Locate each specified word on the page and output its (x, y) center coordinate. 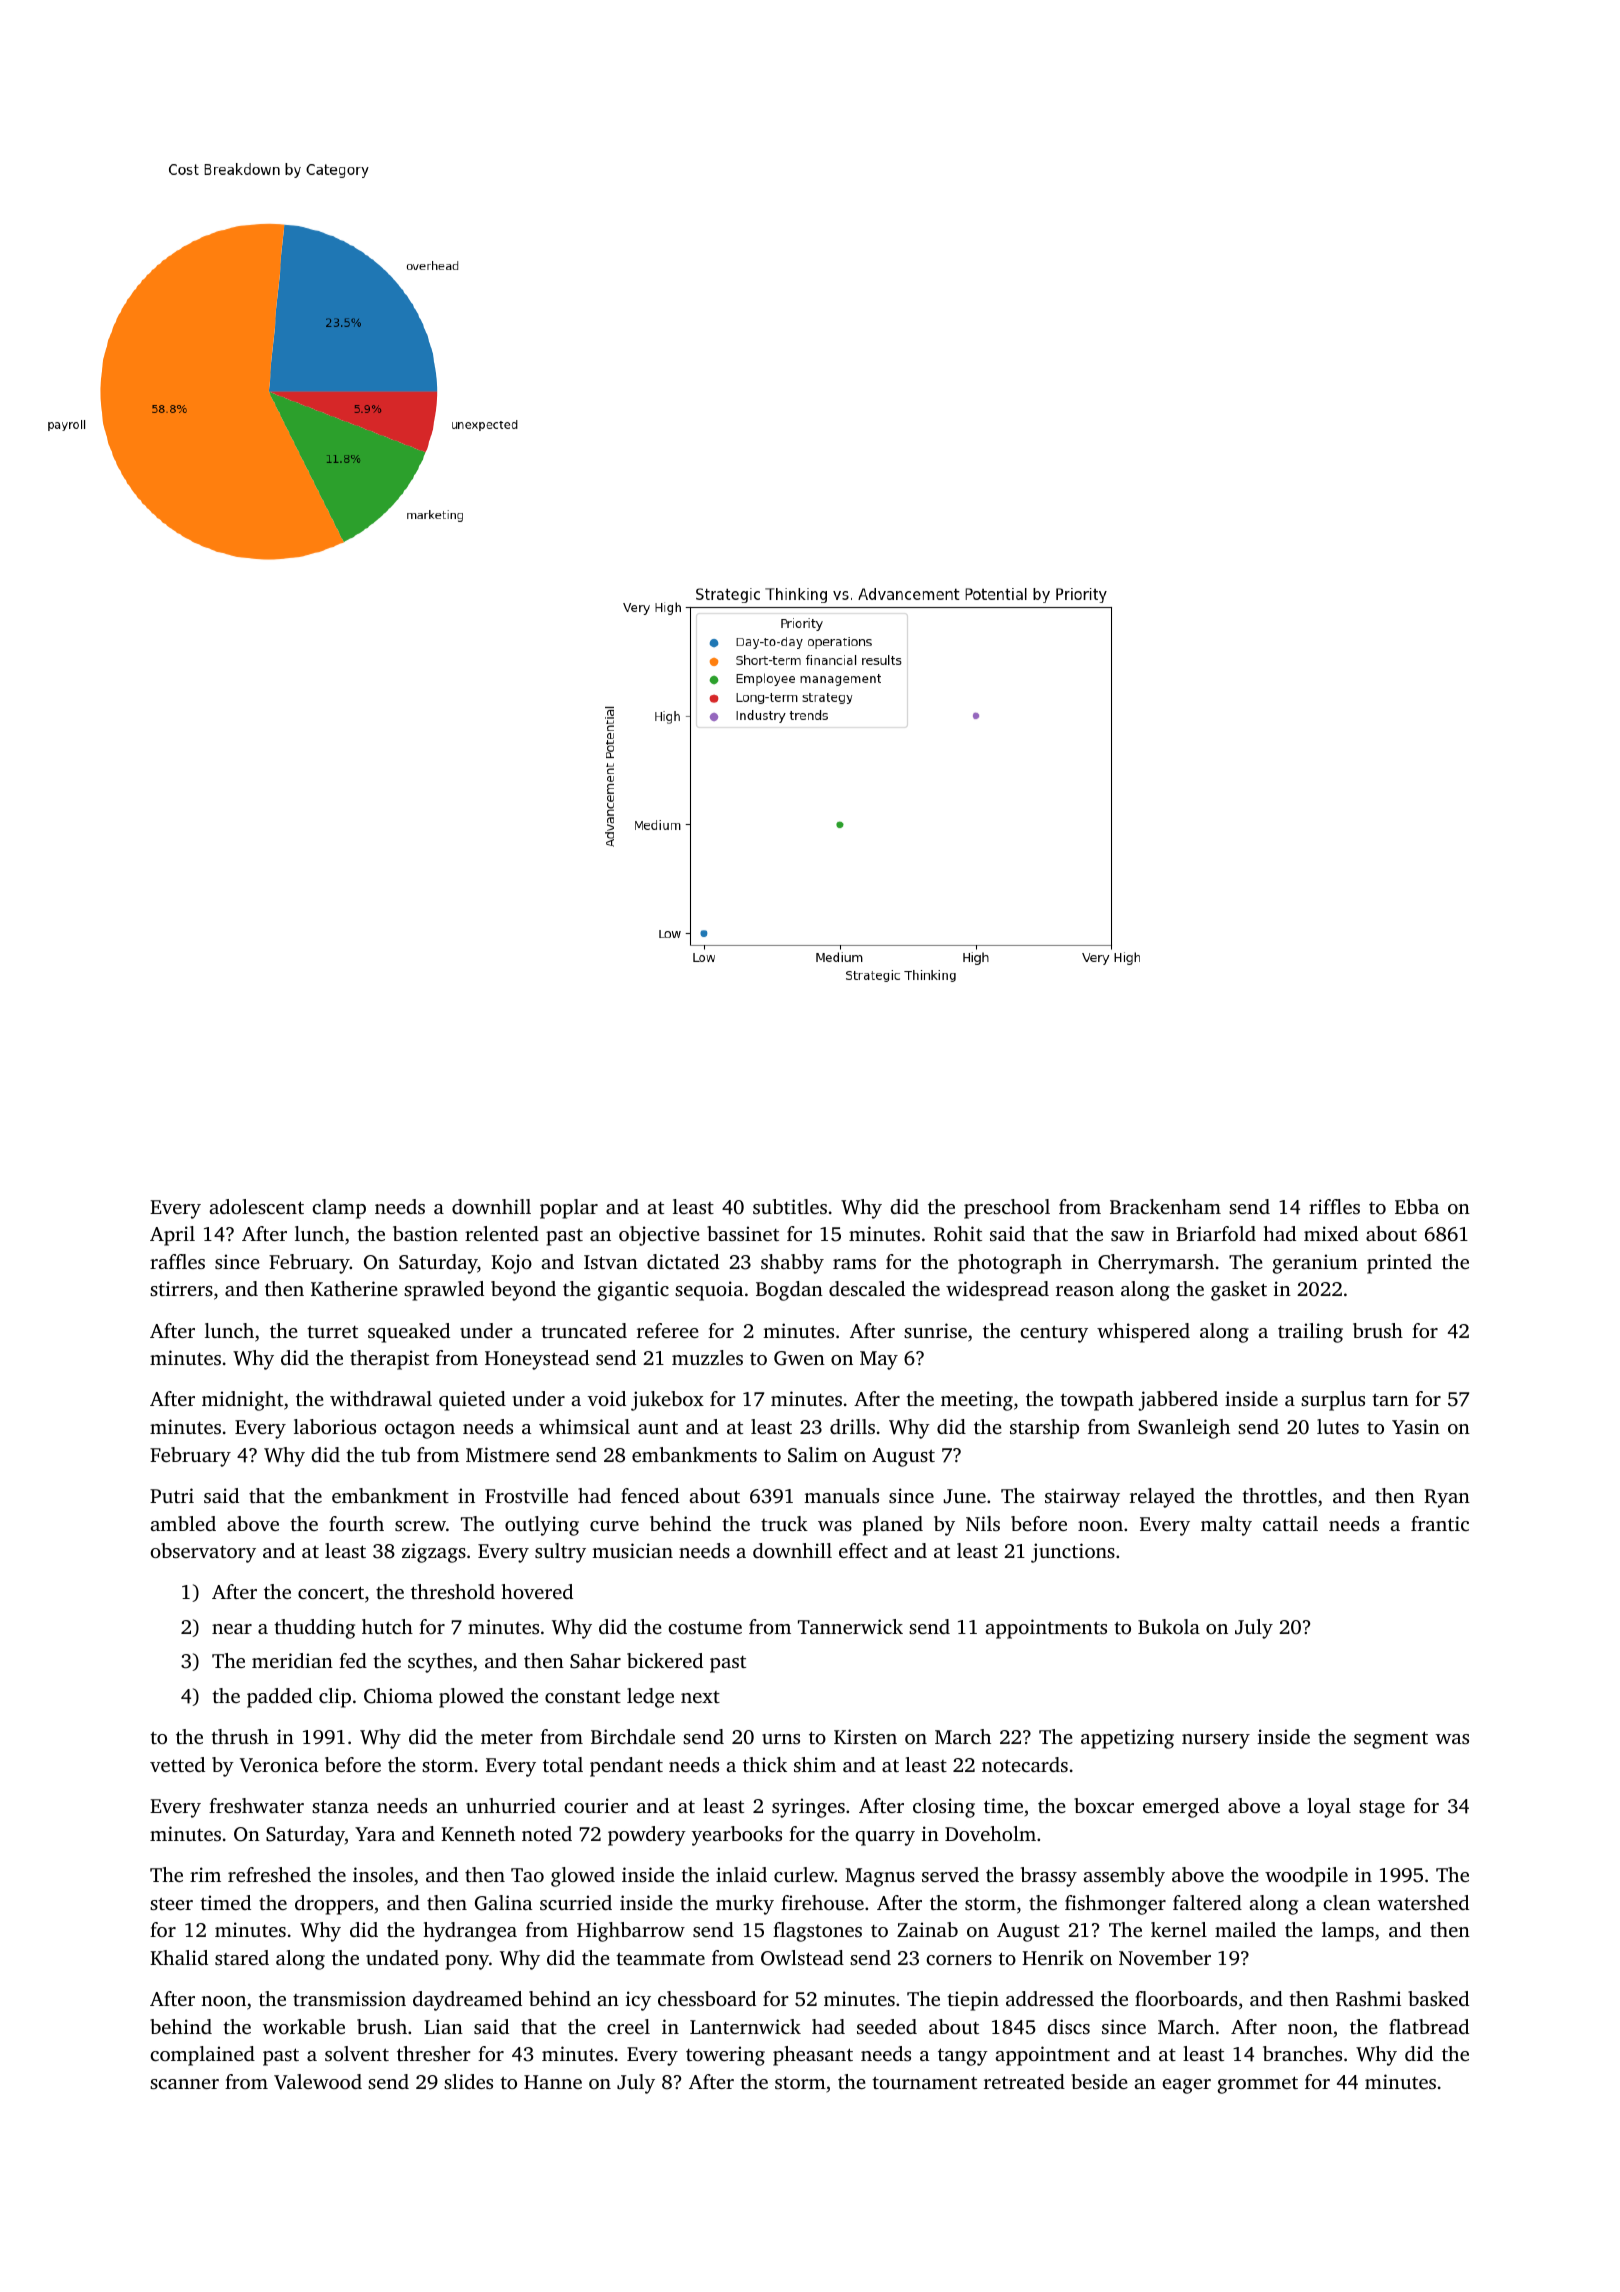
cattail (1290, 1523)
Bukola (1169, 1626)
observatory (203, 1553)
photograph (1010, 1264)
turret (332, 1332)
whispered (1143, 1333)
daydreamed (467, 2001)
